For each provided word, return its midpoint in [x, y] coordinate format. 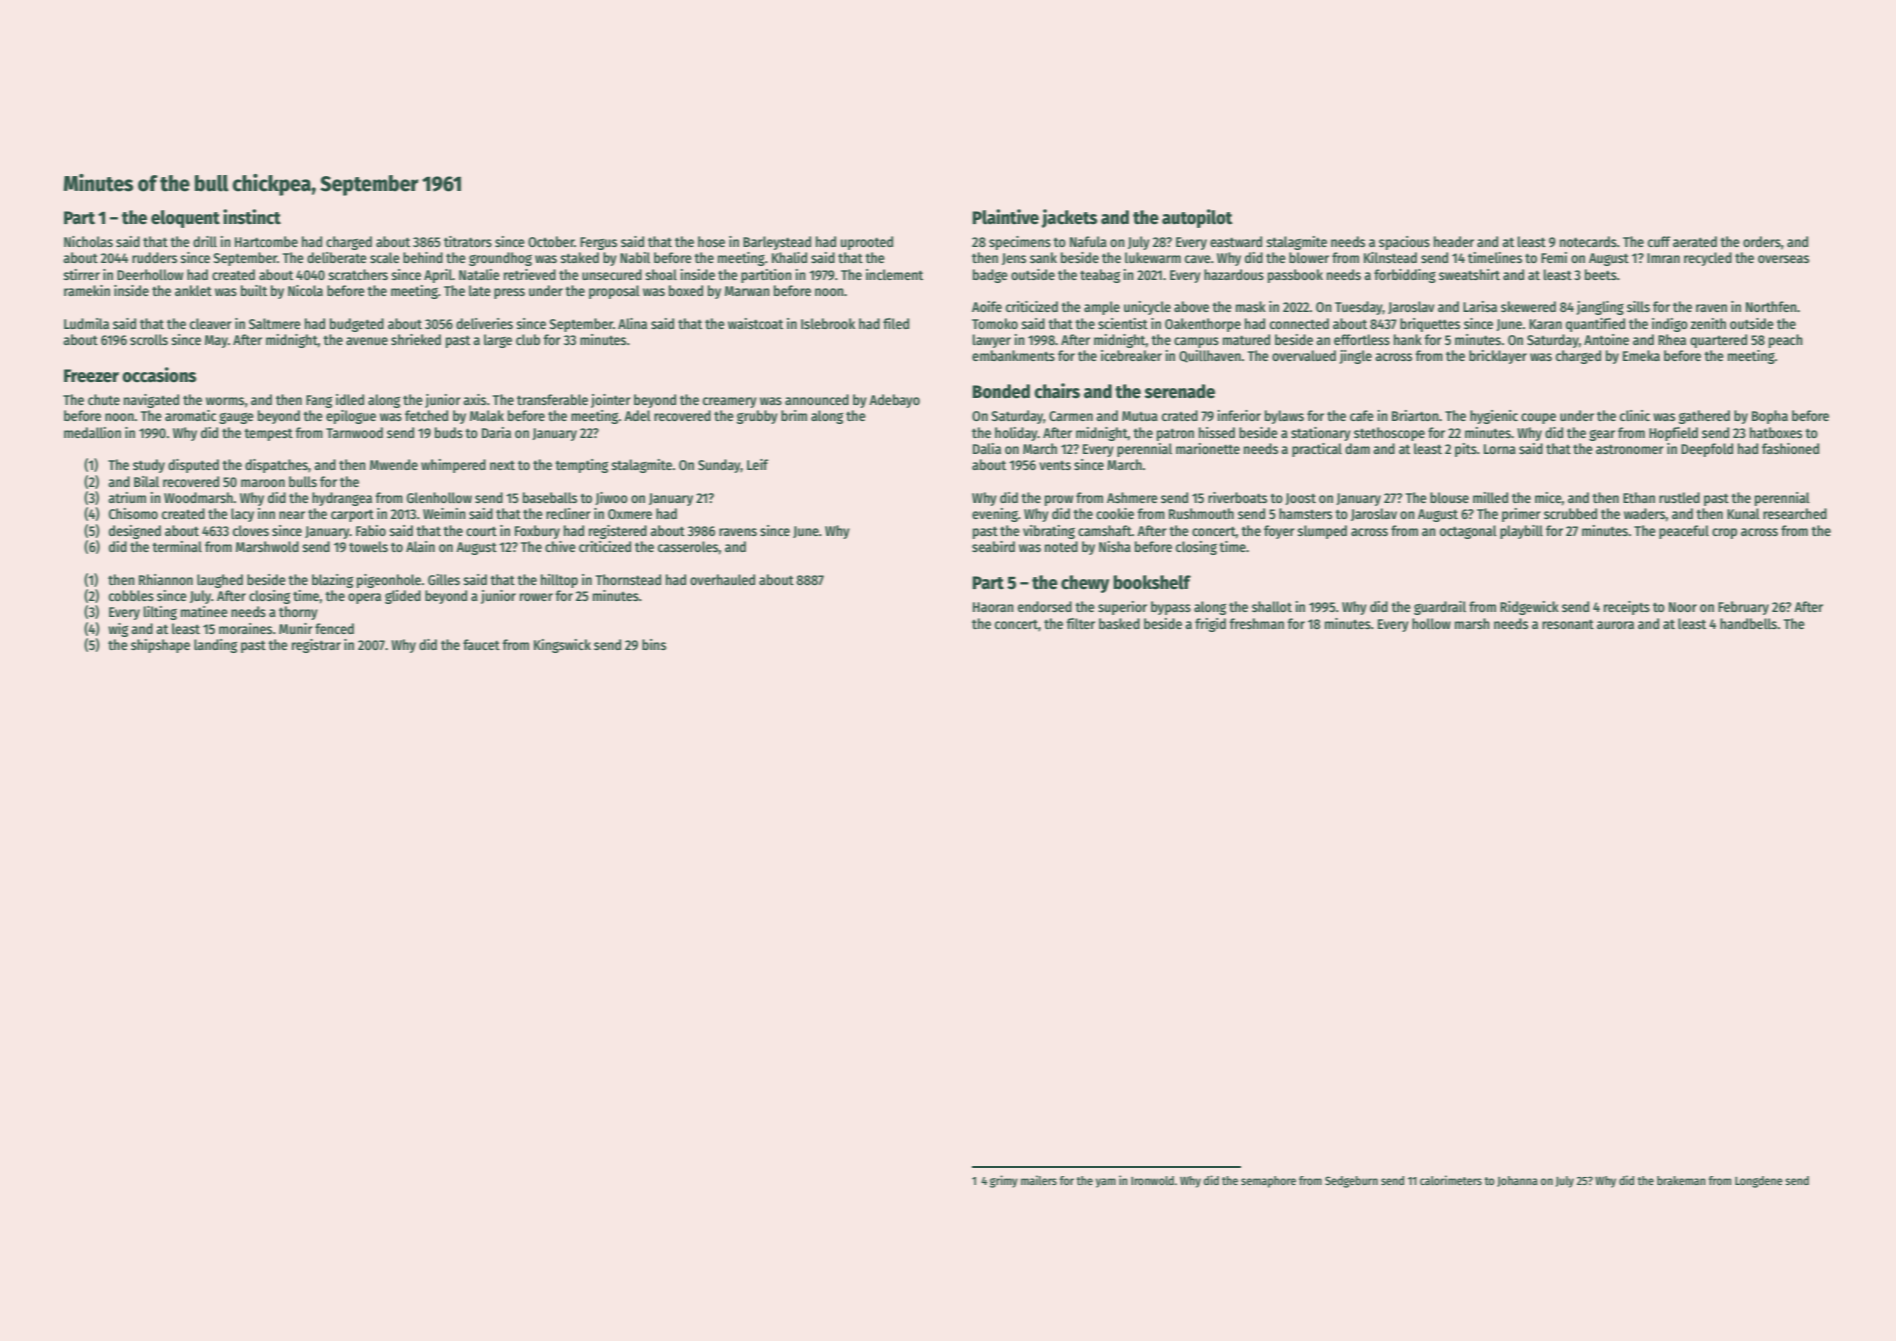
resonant [1568, 624]
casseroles [688, 546]
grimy [1004, 1181]
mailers [1039, 1180]
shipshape [160, 646]
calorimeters [1451, 1180]
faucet [481, 644]
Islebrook [828, 323]
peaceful [1684, 532]
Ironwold [1152, 1180]
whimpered [453, 466]
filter [1080, 623]
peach [1786, 341]
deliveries [484, 323]
